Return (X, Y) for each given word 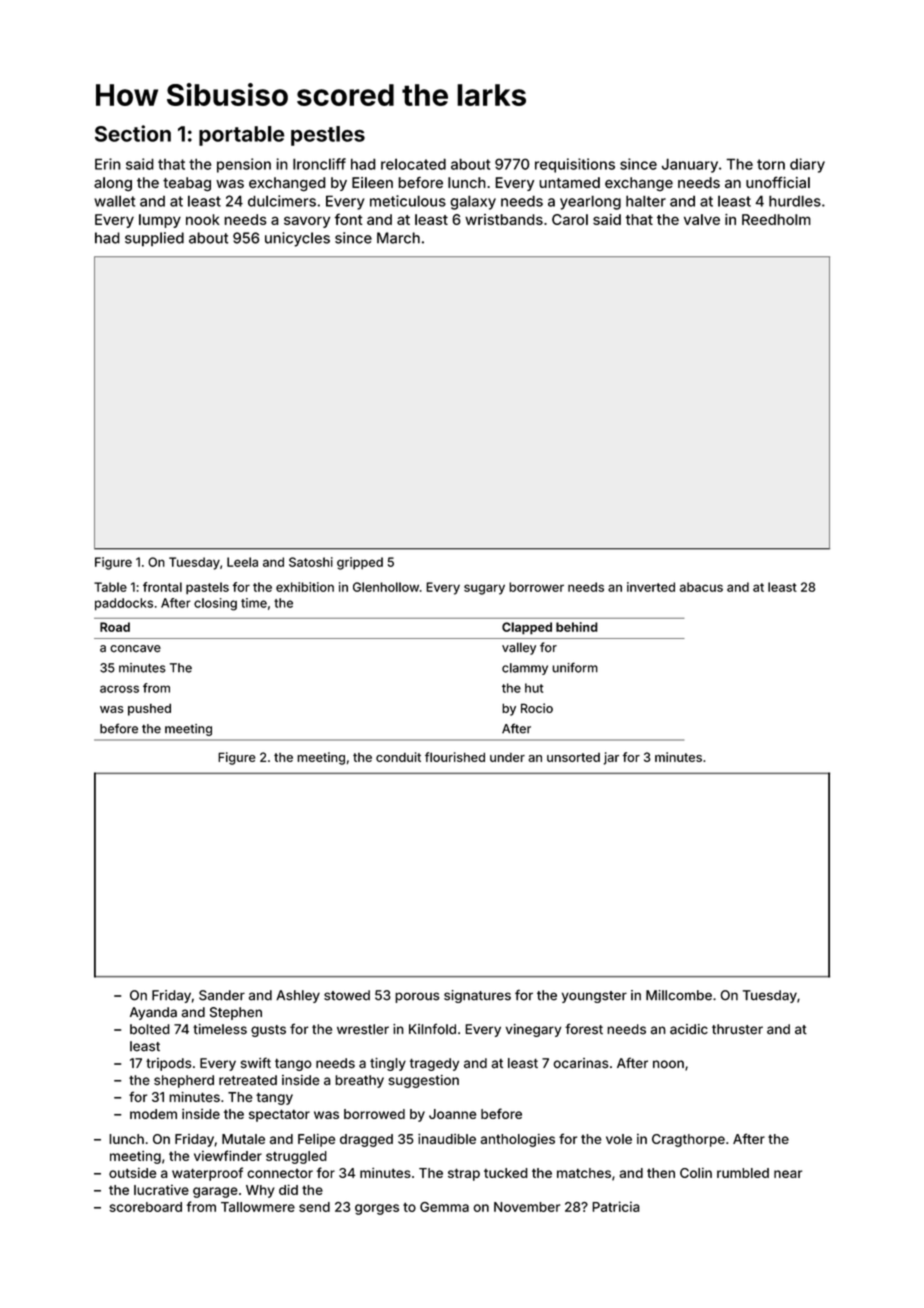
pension (244, 165)
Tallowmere (258, 1207)
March (398, 238)
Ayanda (153, 1013)
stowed (347, 995)
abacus (701, 587)
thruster (737, 1029)
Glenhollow (386, 587)
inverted (651, 587)
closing (215, 604)
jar (611, 758)
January (690, 165)
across (119, 689)
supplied (154, 239)
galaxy (473, 202)
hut (534, 688)
